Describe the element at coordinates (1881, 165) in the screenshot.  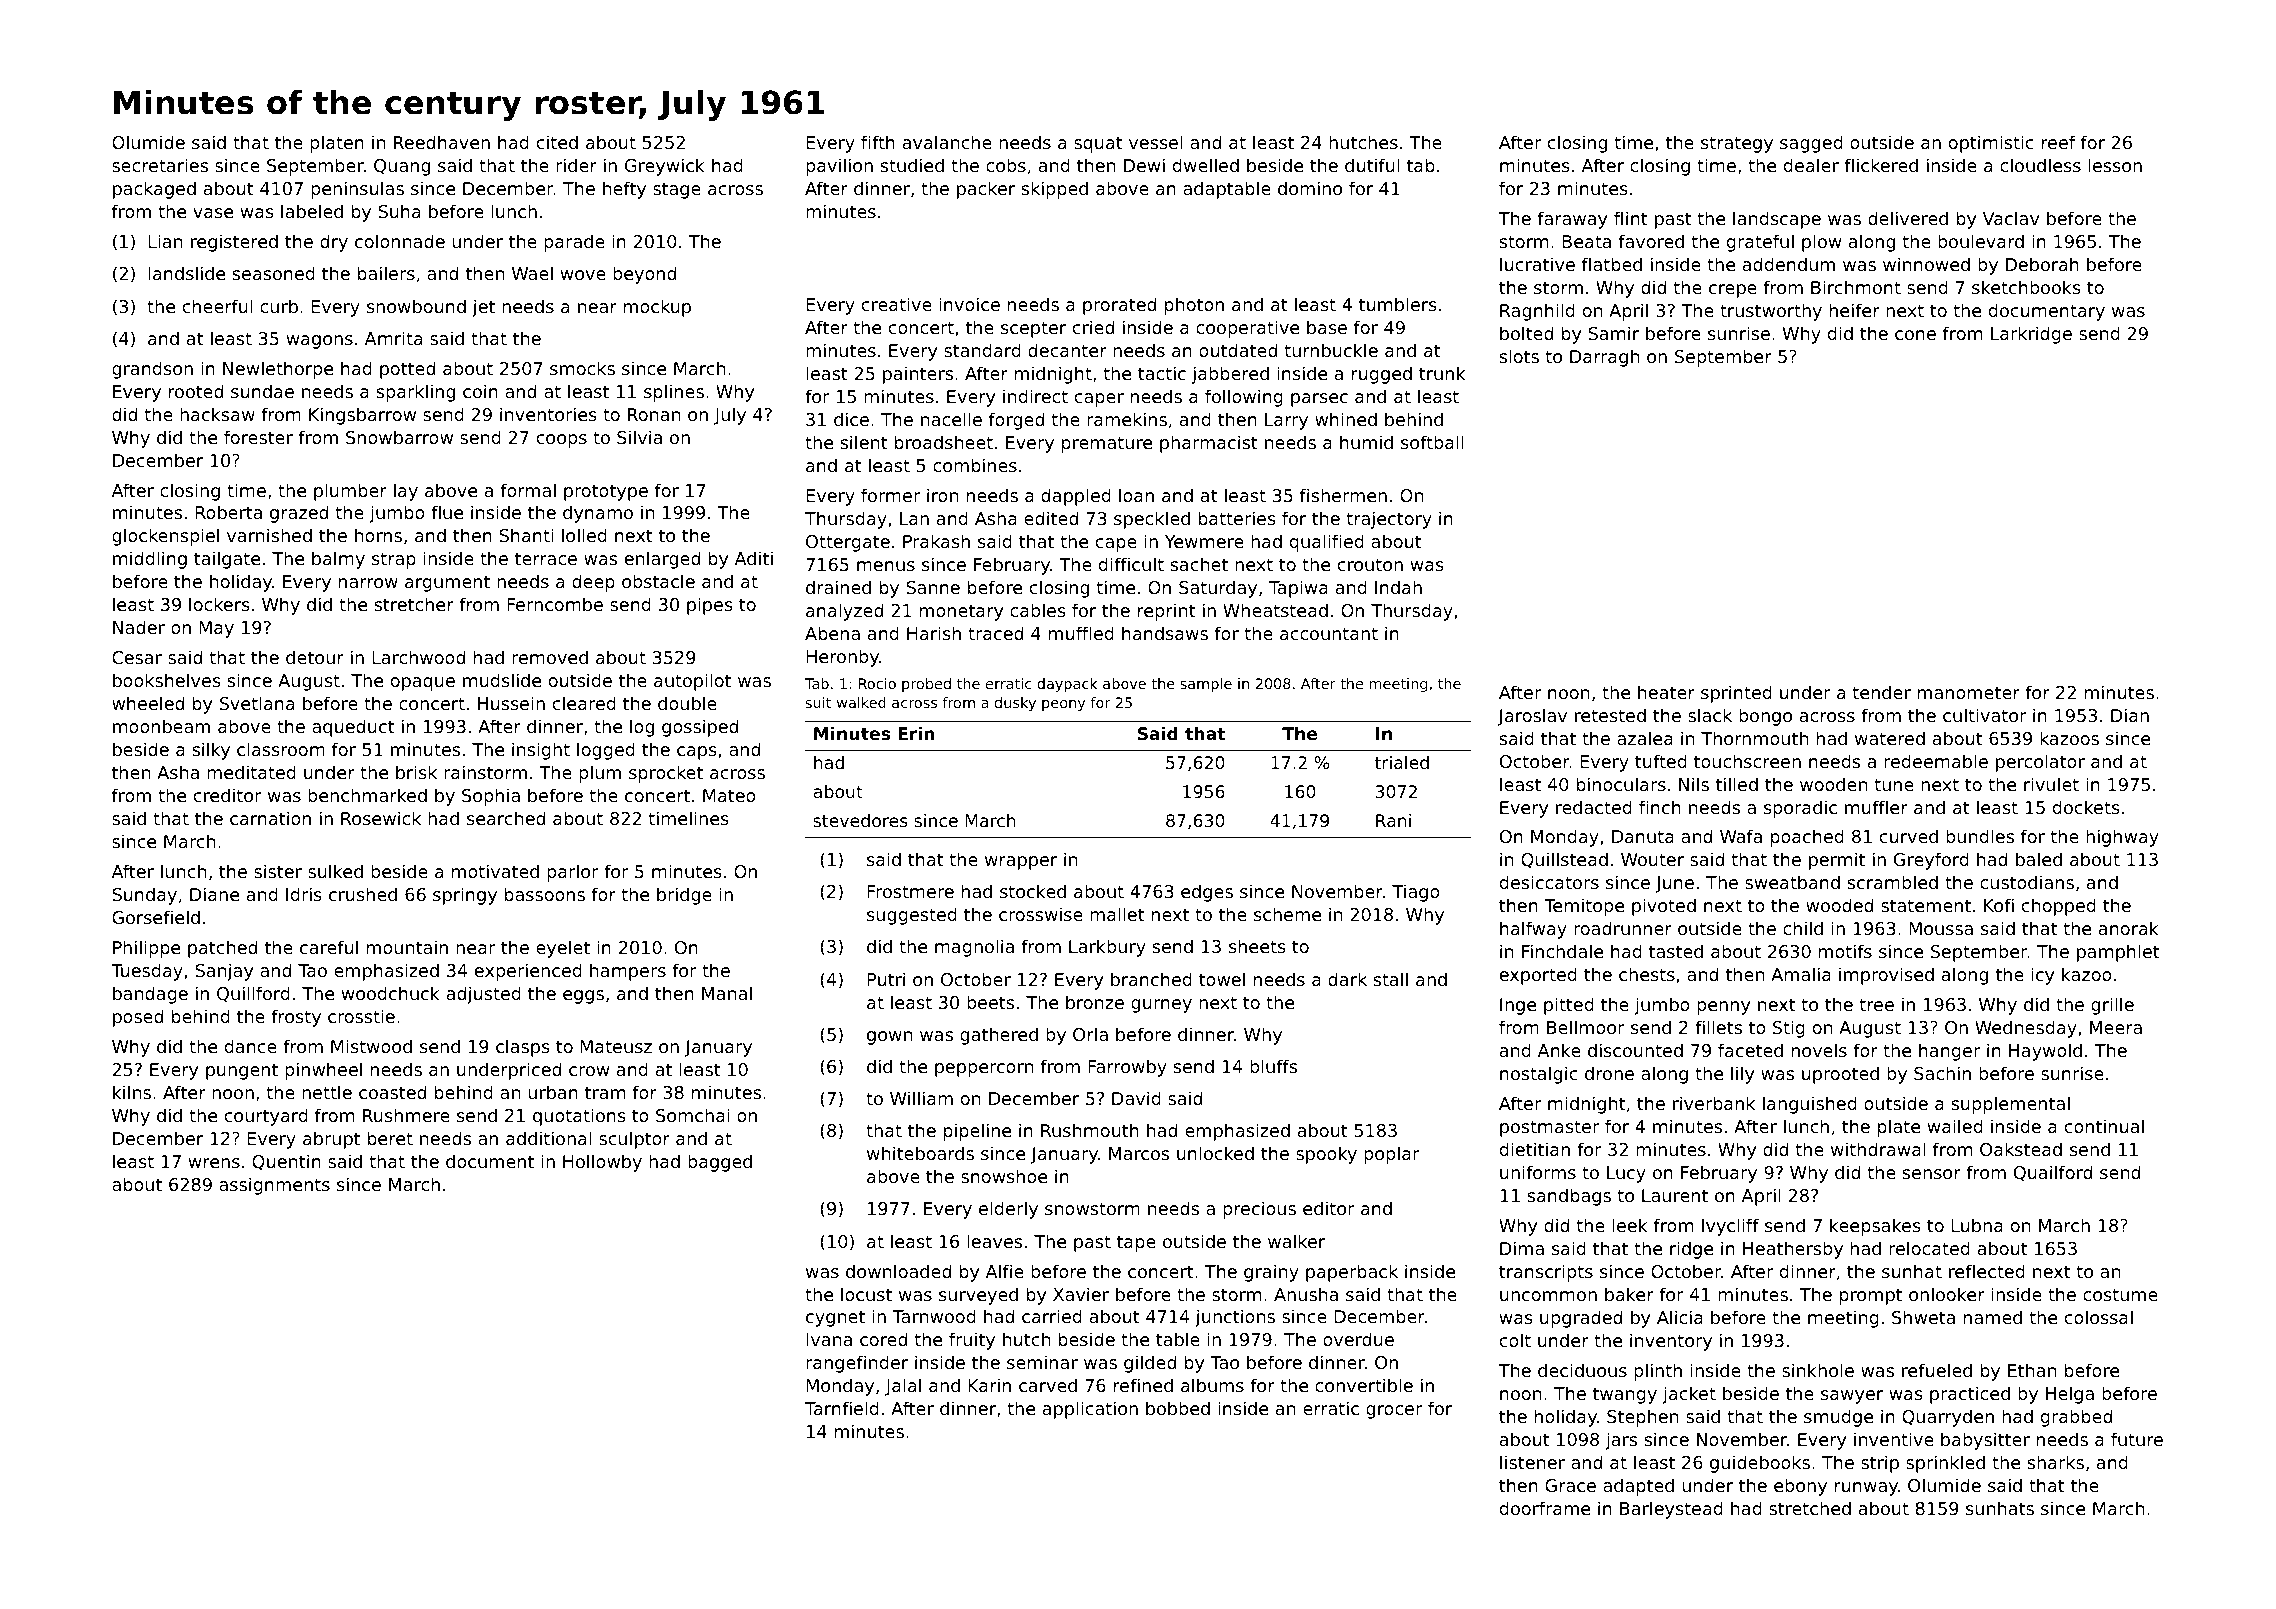
I see `flickered` at that location.
